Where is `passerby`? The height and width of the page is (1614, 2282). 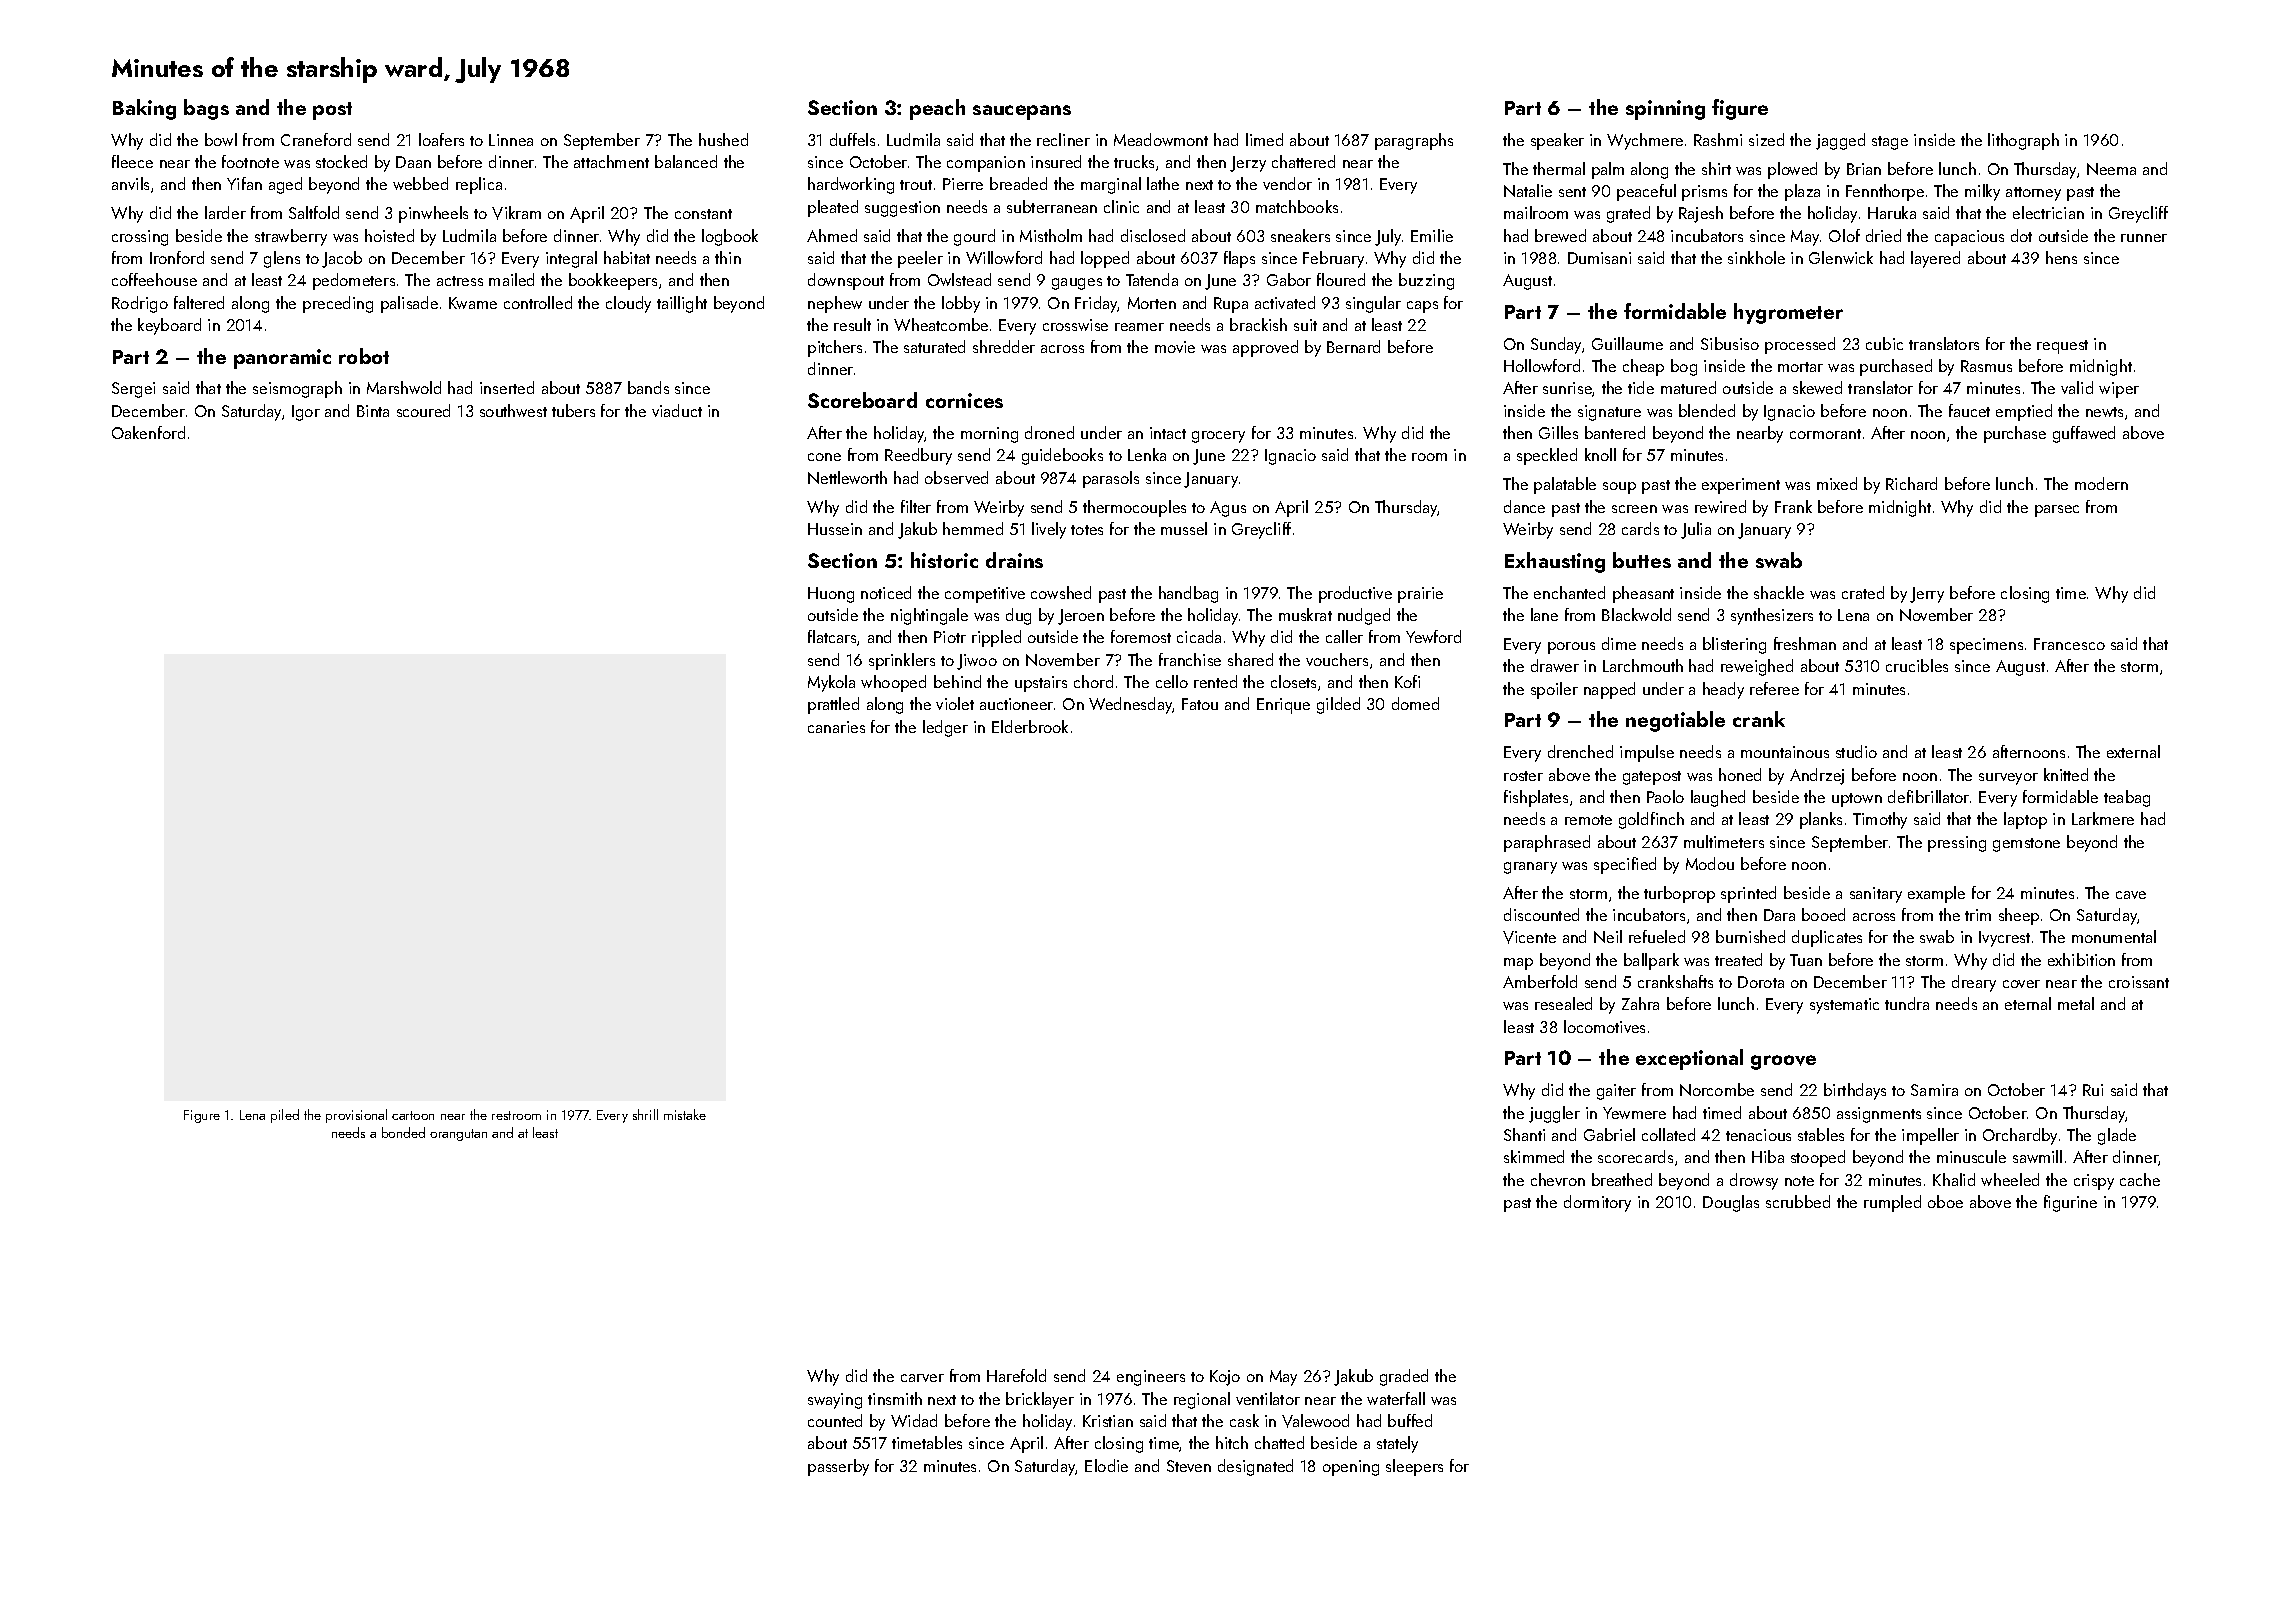
passerby is located at coordinates (838, 1467).
